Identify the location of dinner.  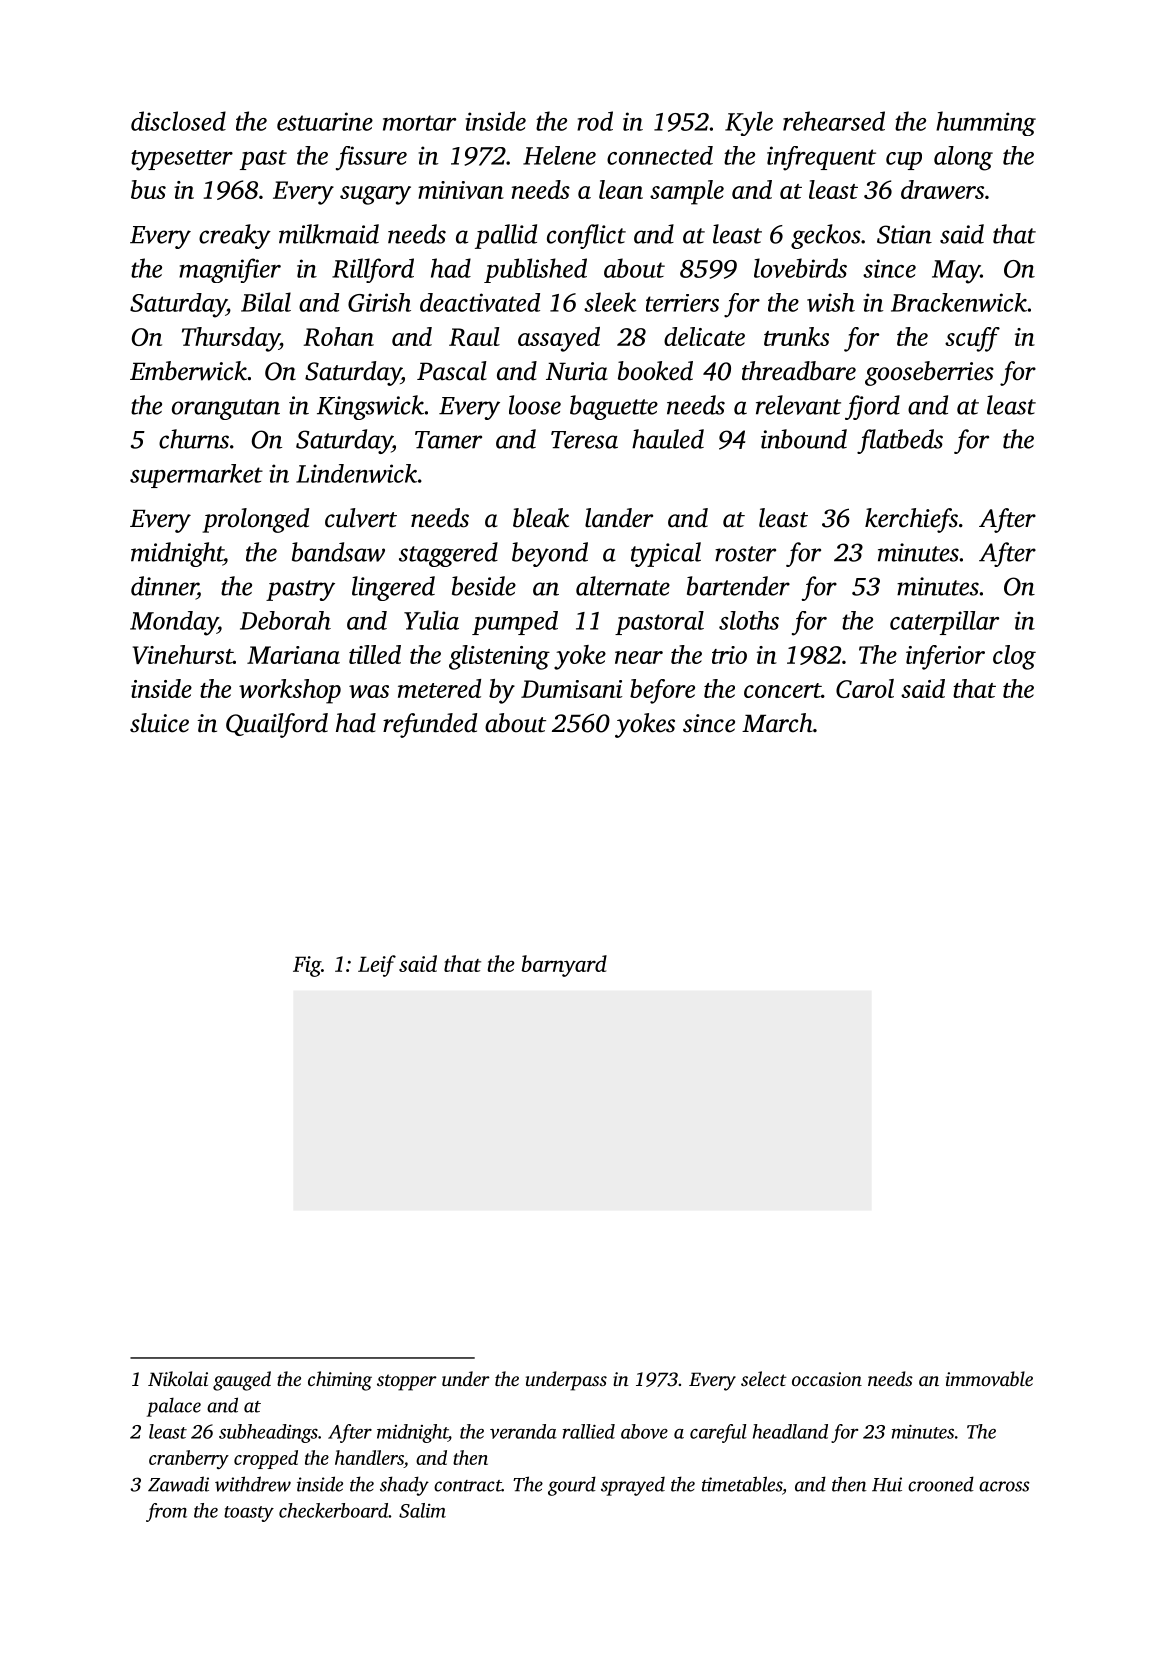
(164, 586).
